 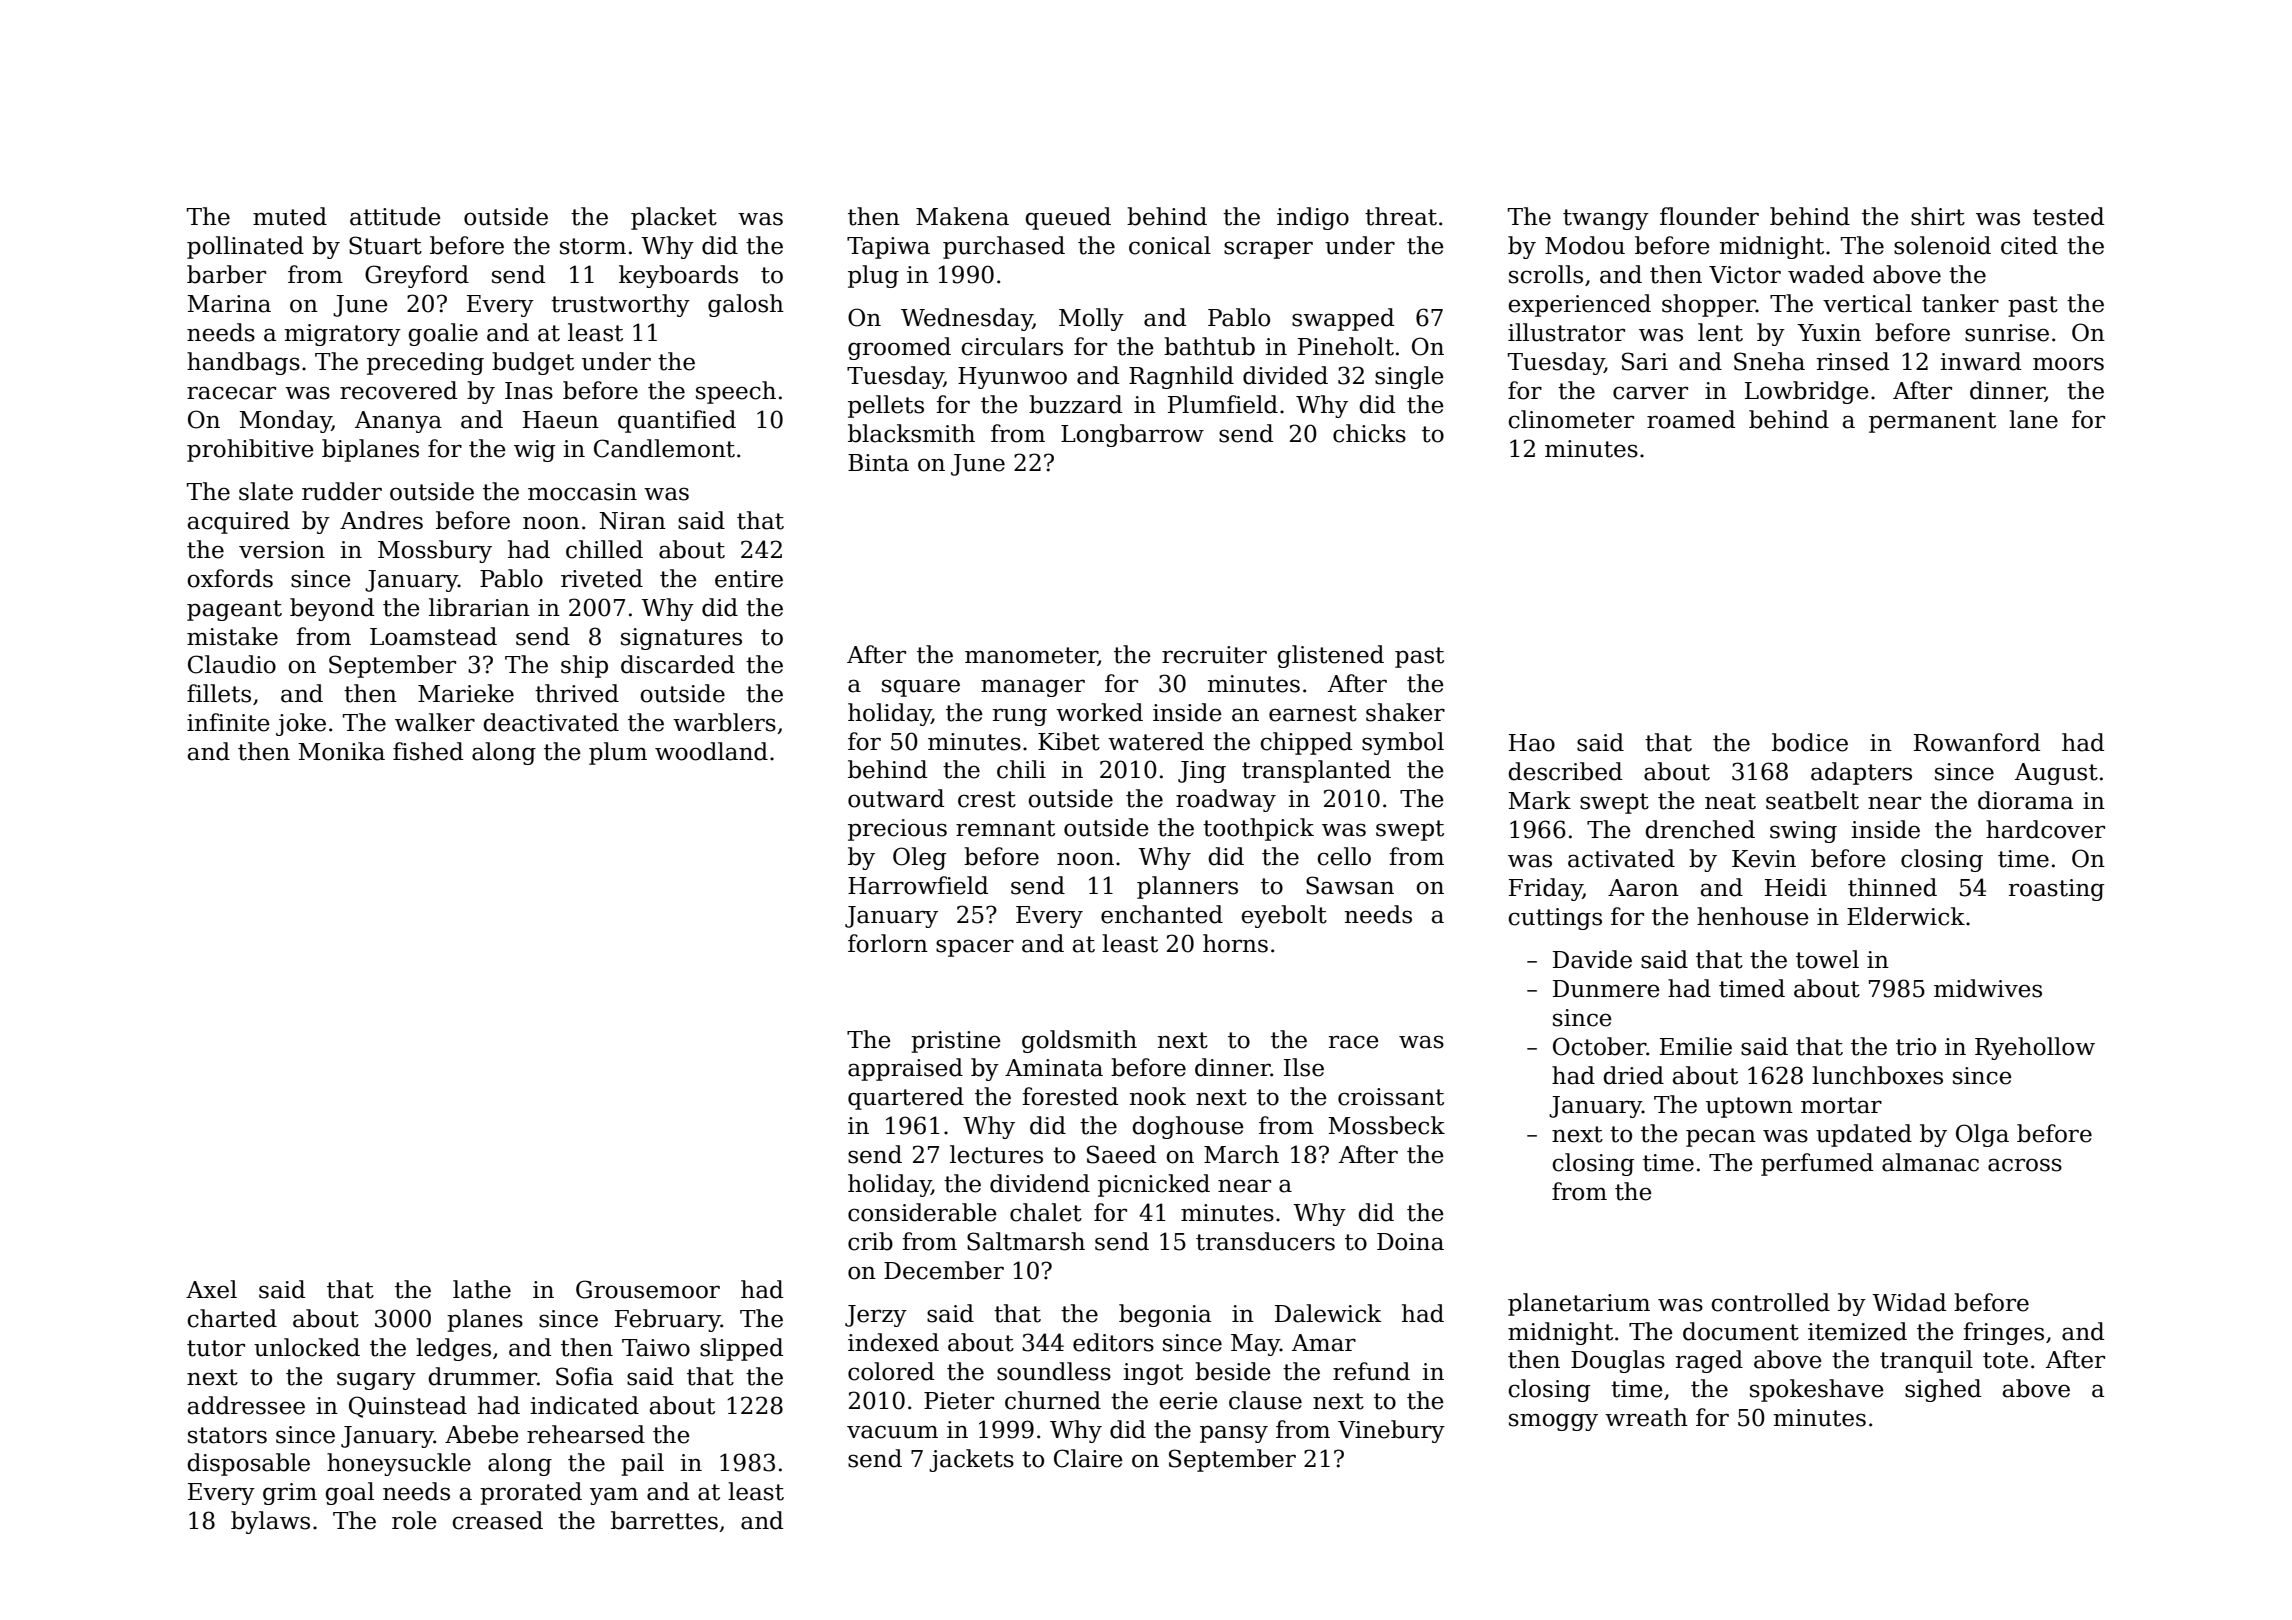 I want to click on Claire, so click(x=1088, y=1458).
